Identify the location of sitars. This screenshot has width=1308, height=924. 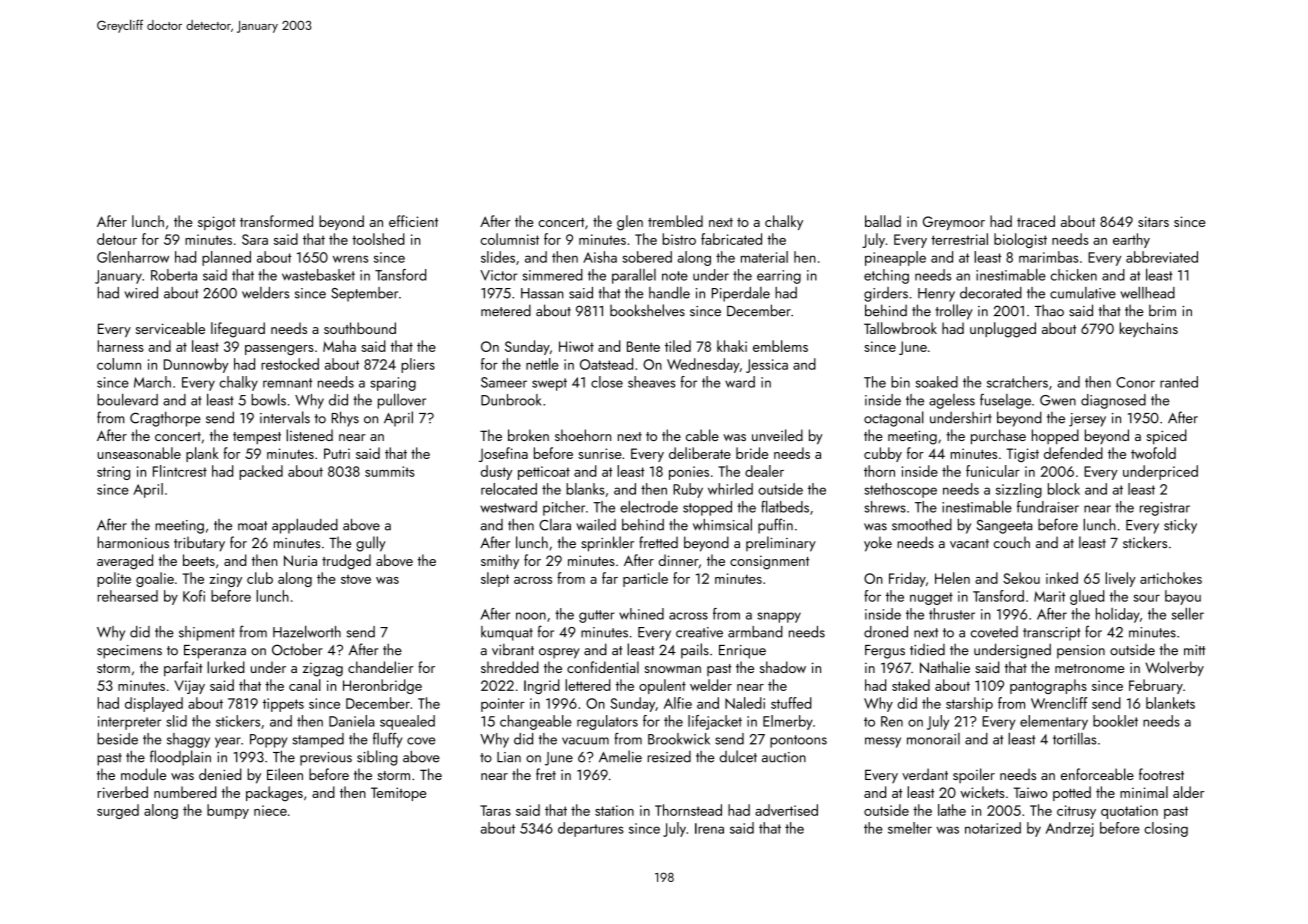
(1153, 221).
